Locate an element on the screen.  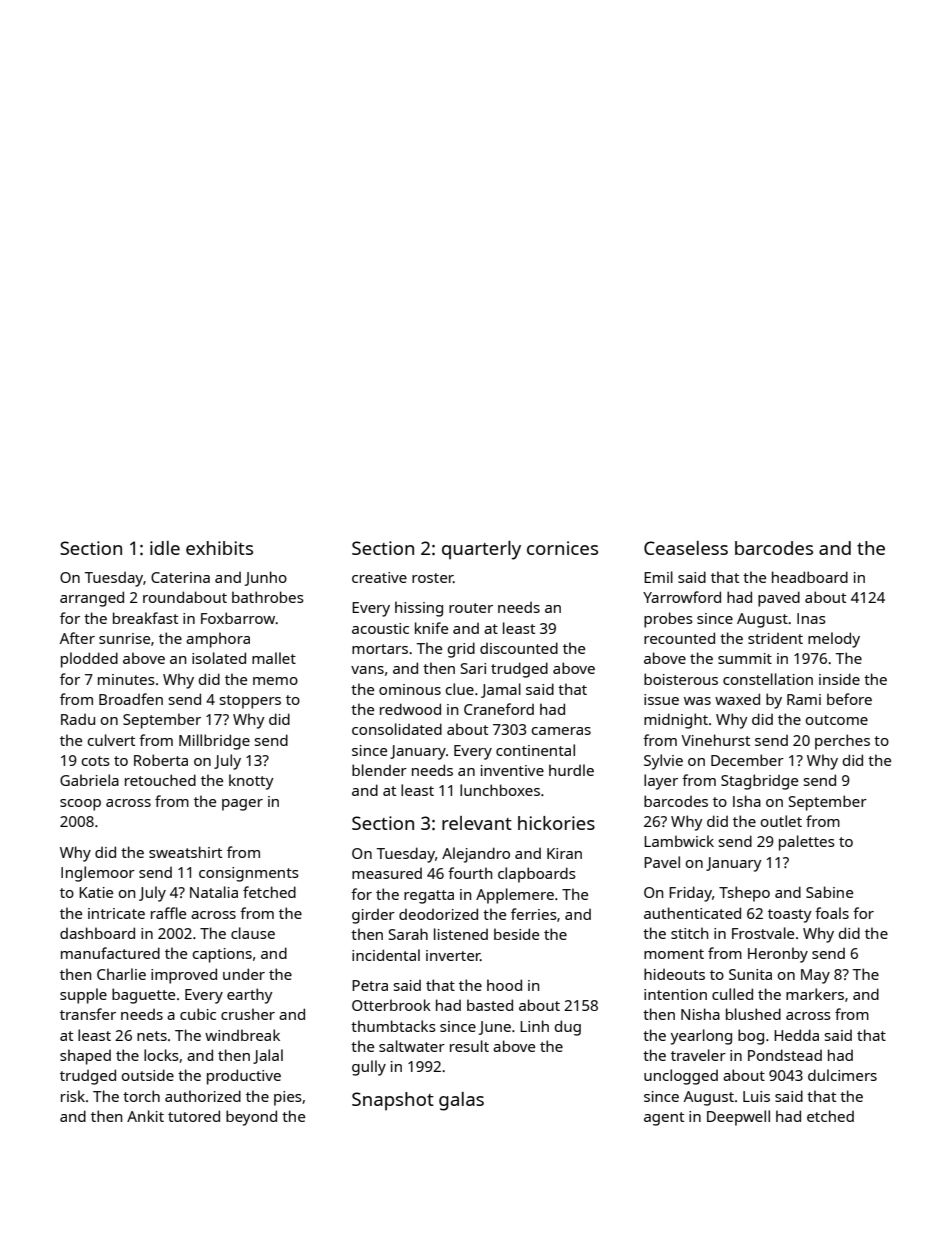
sunrise is located at coordinates (124, 638).
